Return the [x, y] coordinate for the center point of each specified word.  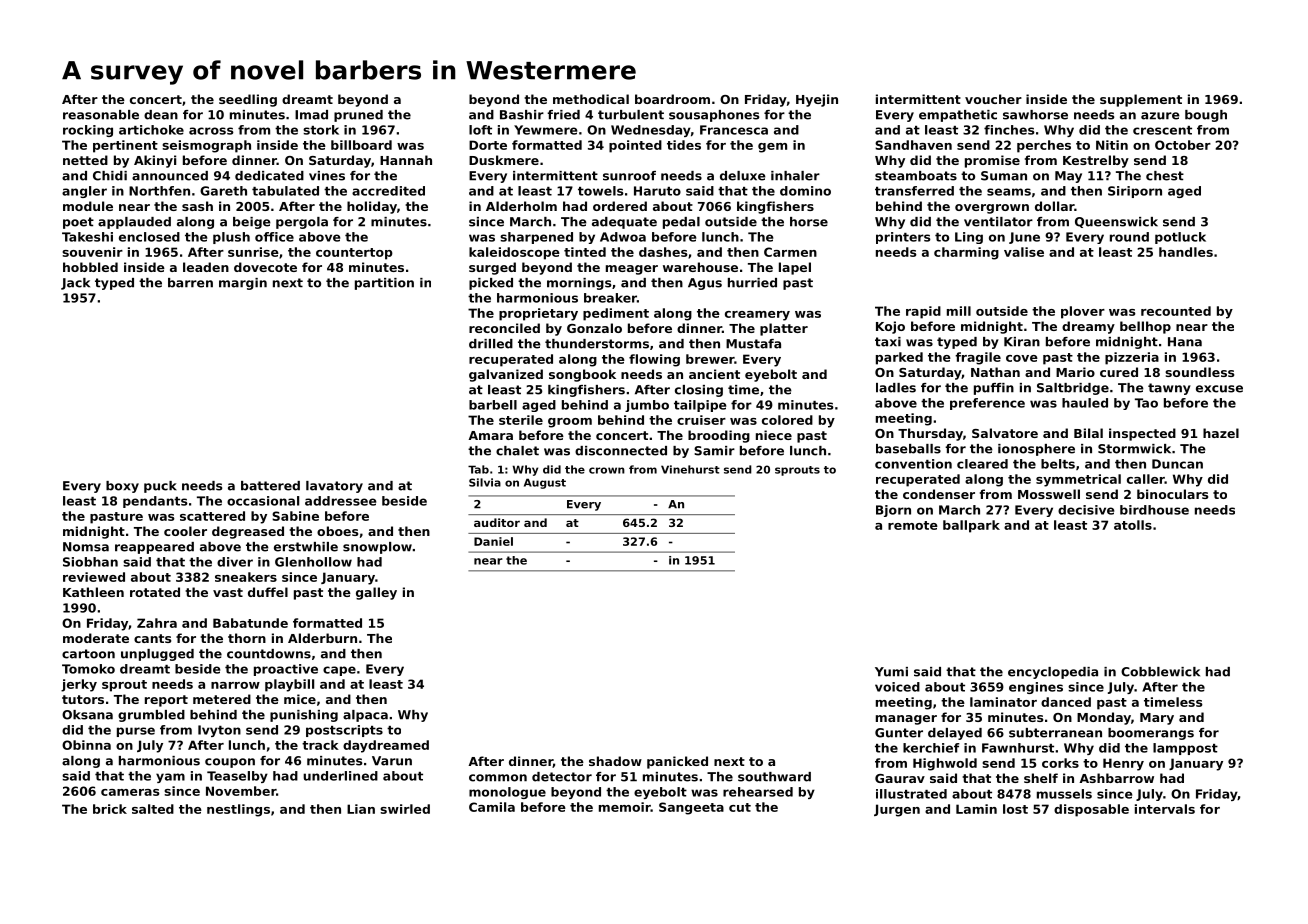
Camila [492, 807]
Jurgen [897, 810]
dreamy [1088, 327]
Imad [311, 115]
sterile [521, 420]
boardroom [672, 99]
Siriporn [1135, 192]
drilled [491, 344]
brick [110, 809]
